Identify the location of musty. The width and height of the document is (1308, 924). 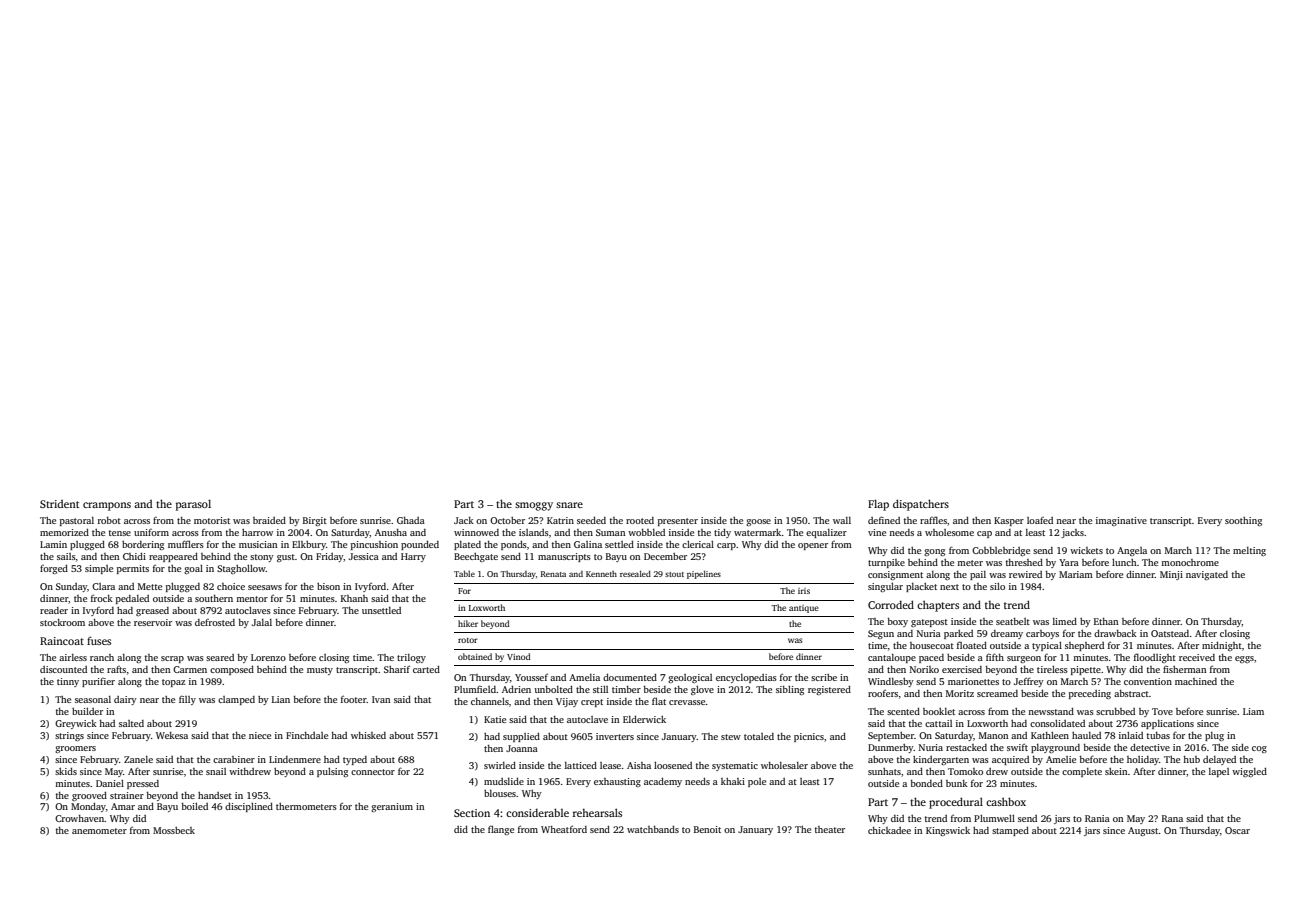
(320, 671).
